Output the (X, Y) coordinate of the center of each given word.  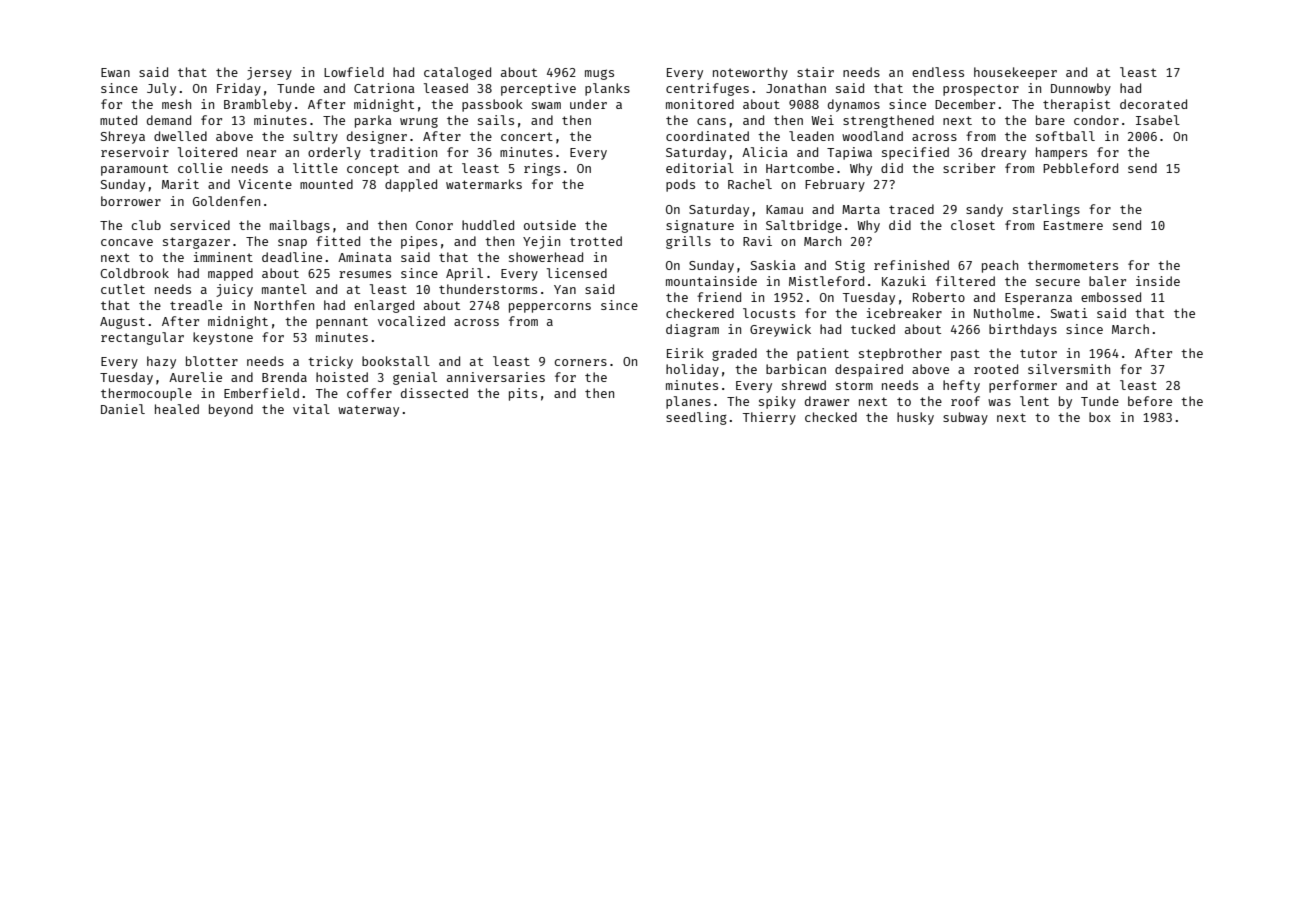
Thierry (769, 418)
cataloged (457, 73)
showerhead (546, 257)
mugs (599, 74)
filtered (965, 281)
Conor (434, 225)
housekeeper (1015, 73)
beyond (231, 410)
